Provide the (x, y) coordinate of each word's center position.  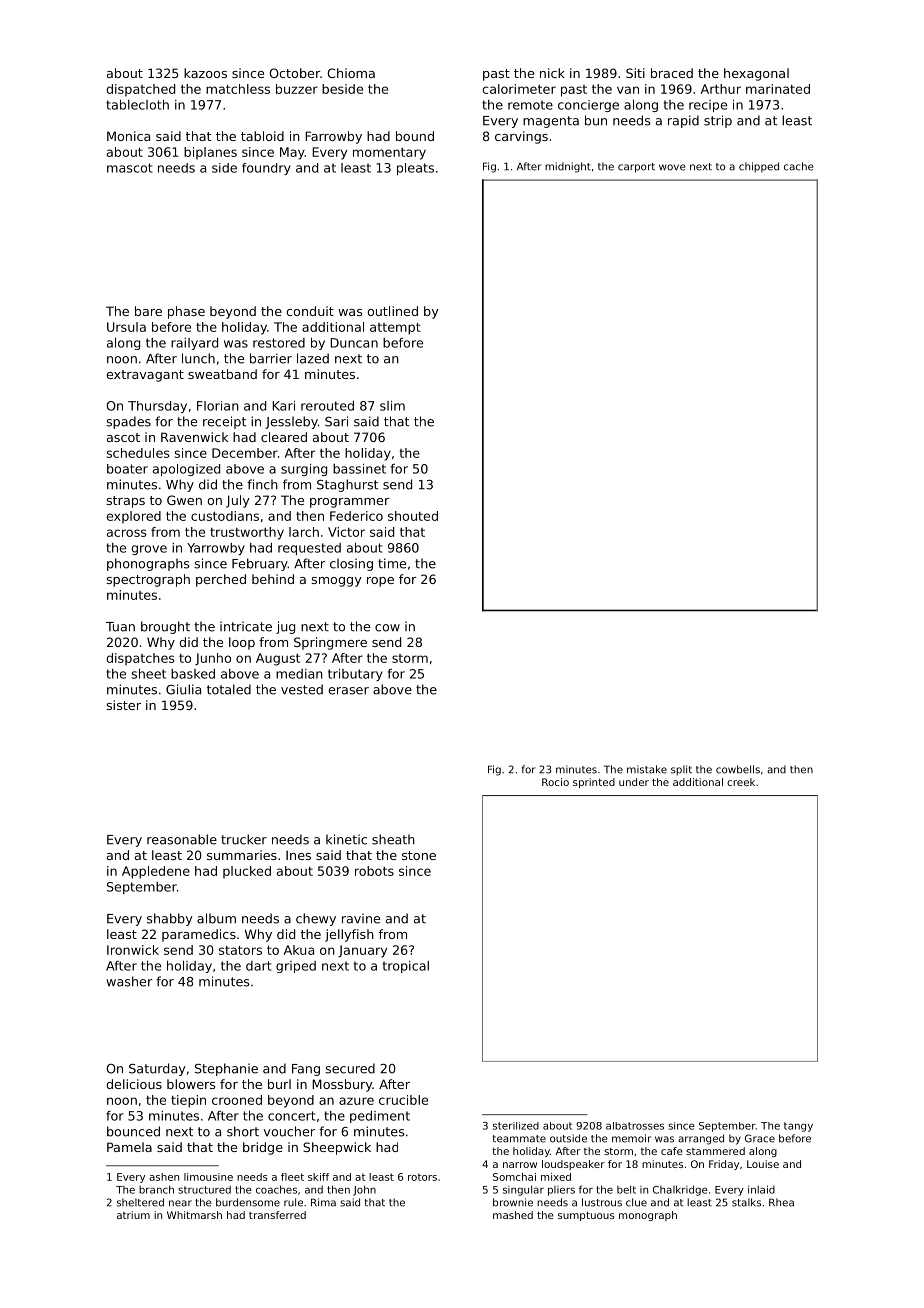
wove (672, 167)
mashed (513, 1215)
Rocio (555, 782)
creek (741, 782)
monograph (648, 1216)
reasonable (182, 839)
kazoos (205, 73)
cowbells (738, 769)
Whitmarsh (194, 1215)
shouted (413, 516)
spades (128, 422)
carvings (521, 137)
